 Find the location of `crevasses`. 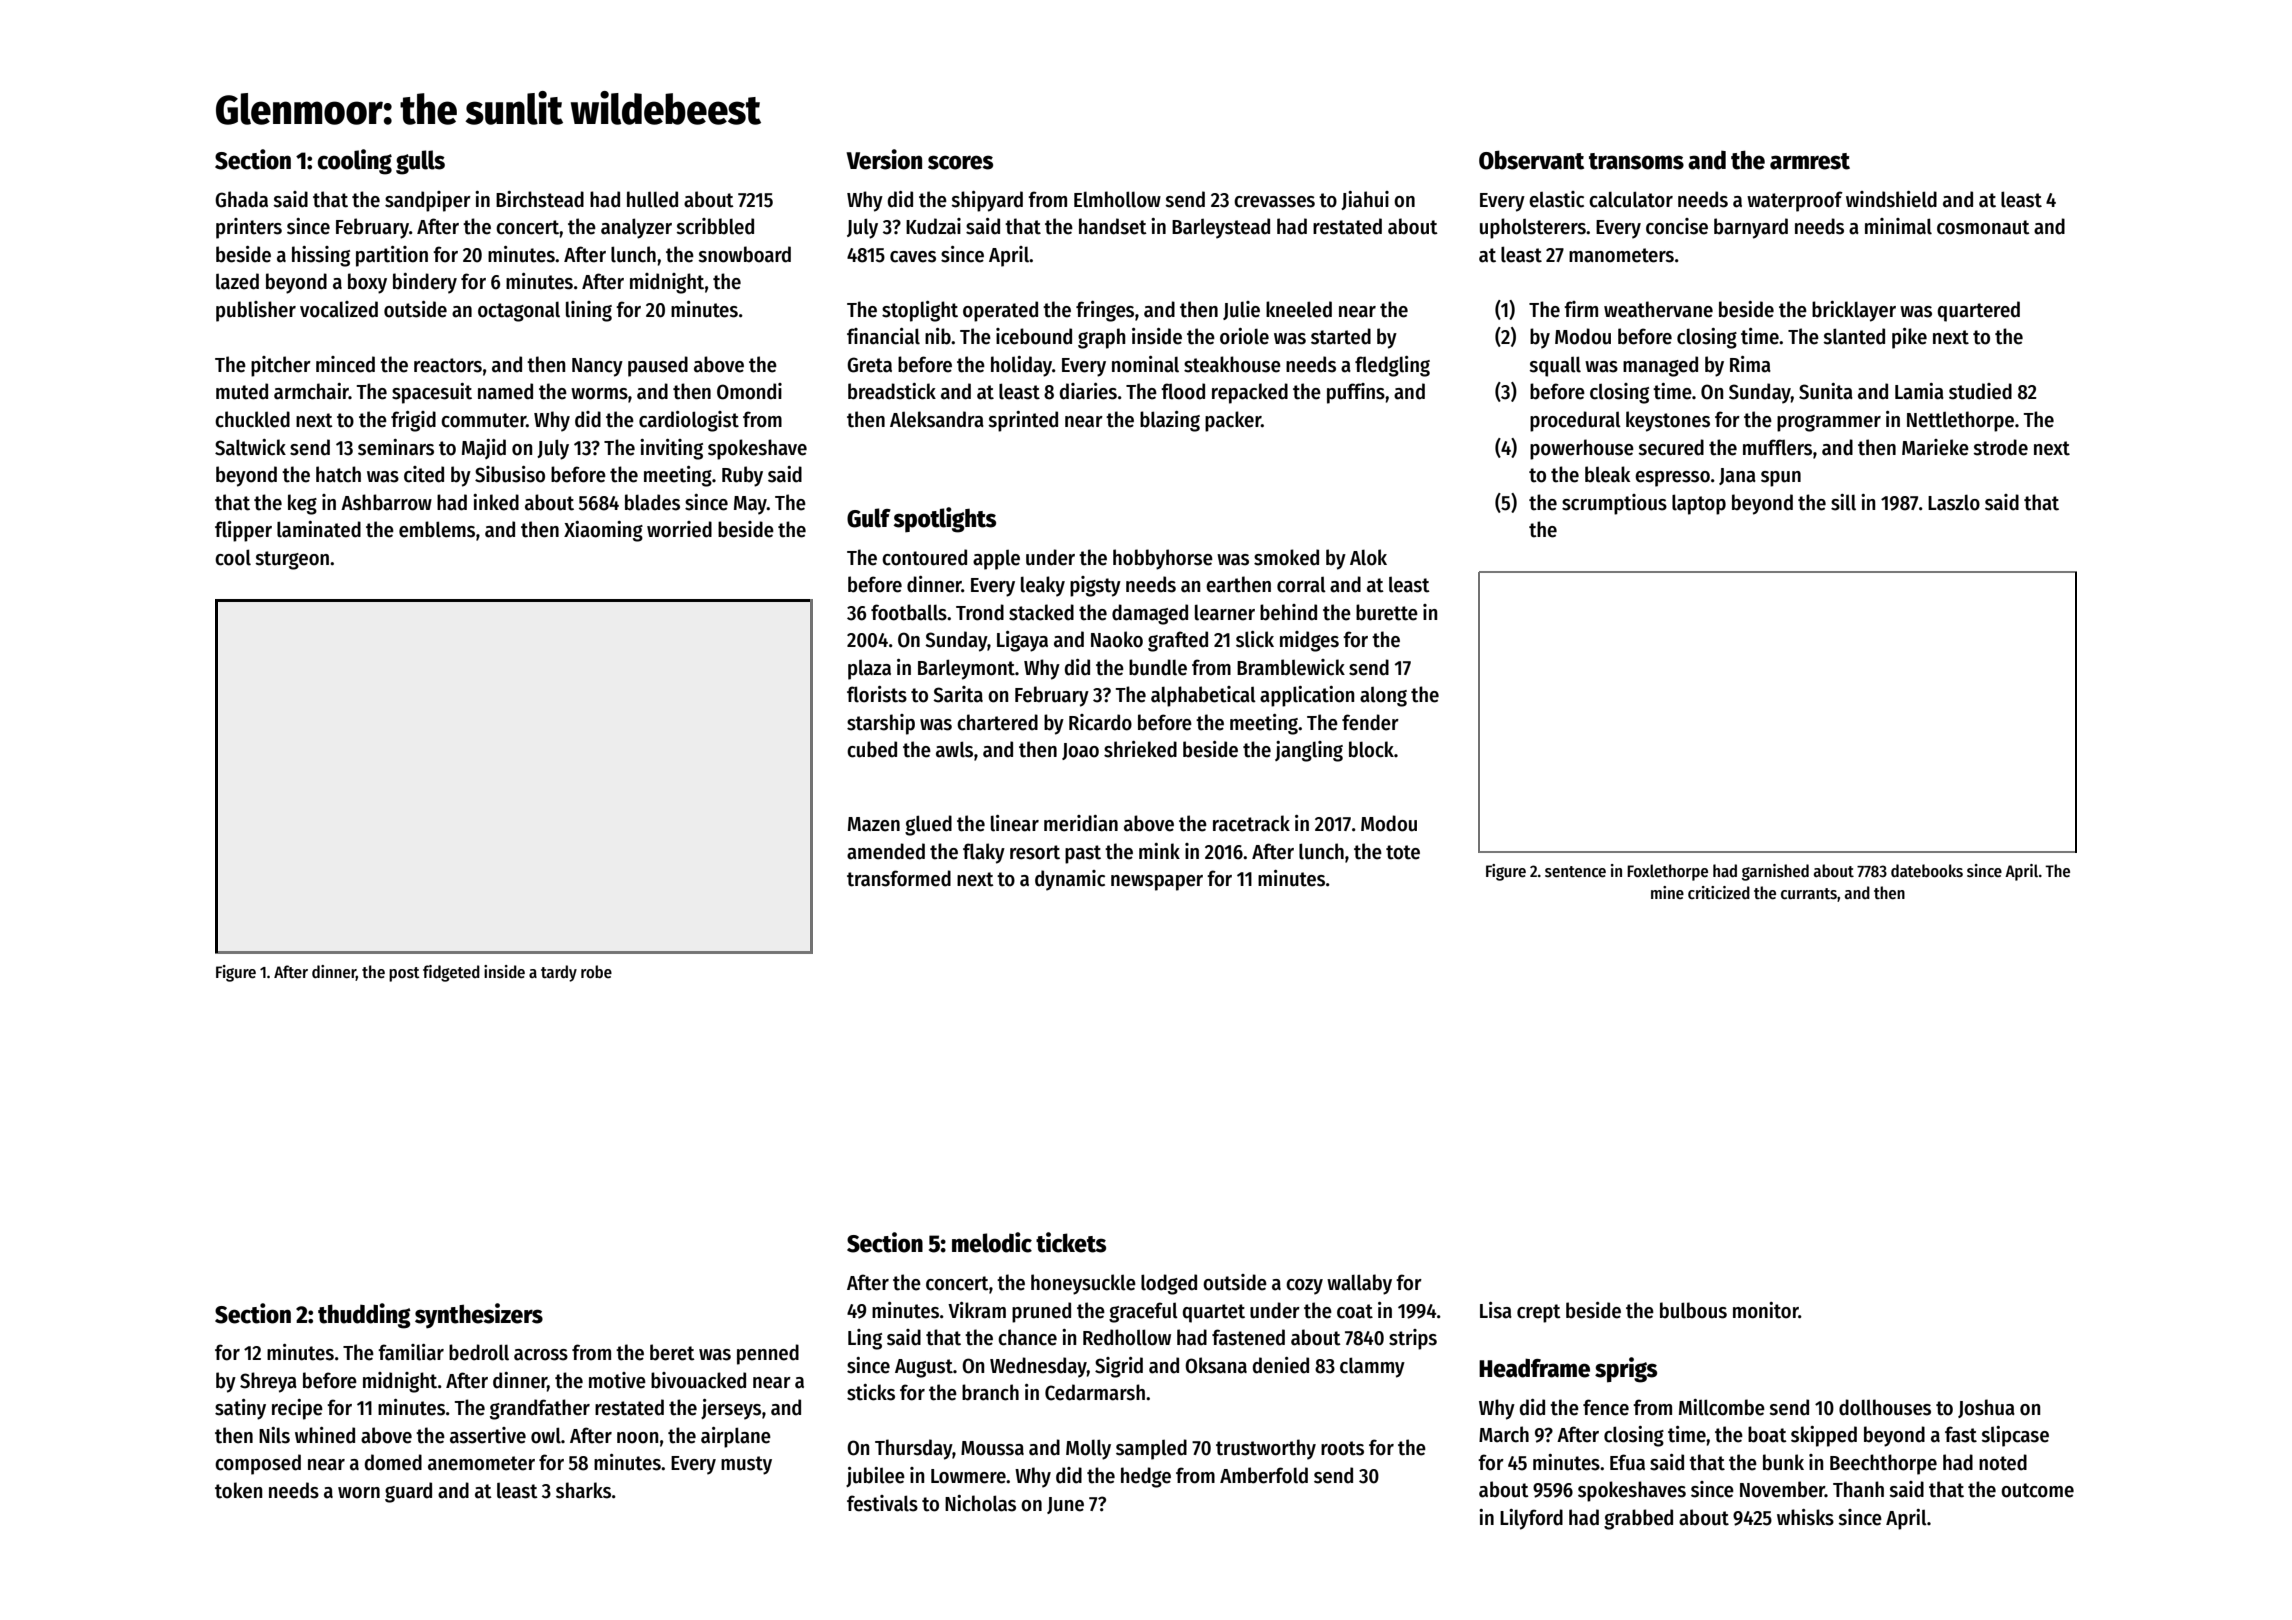

crevasses is located at coordinates (1274, 202).
